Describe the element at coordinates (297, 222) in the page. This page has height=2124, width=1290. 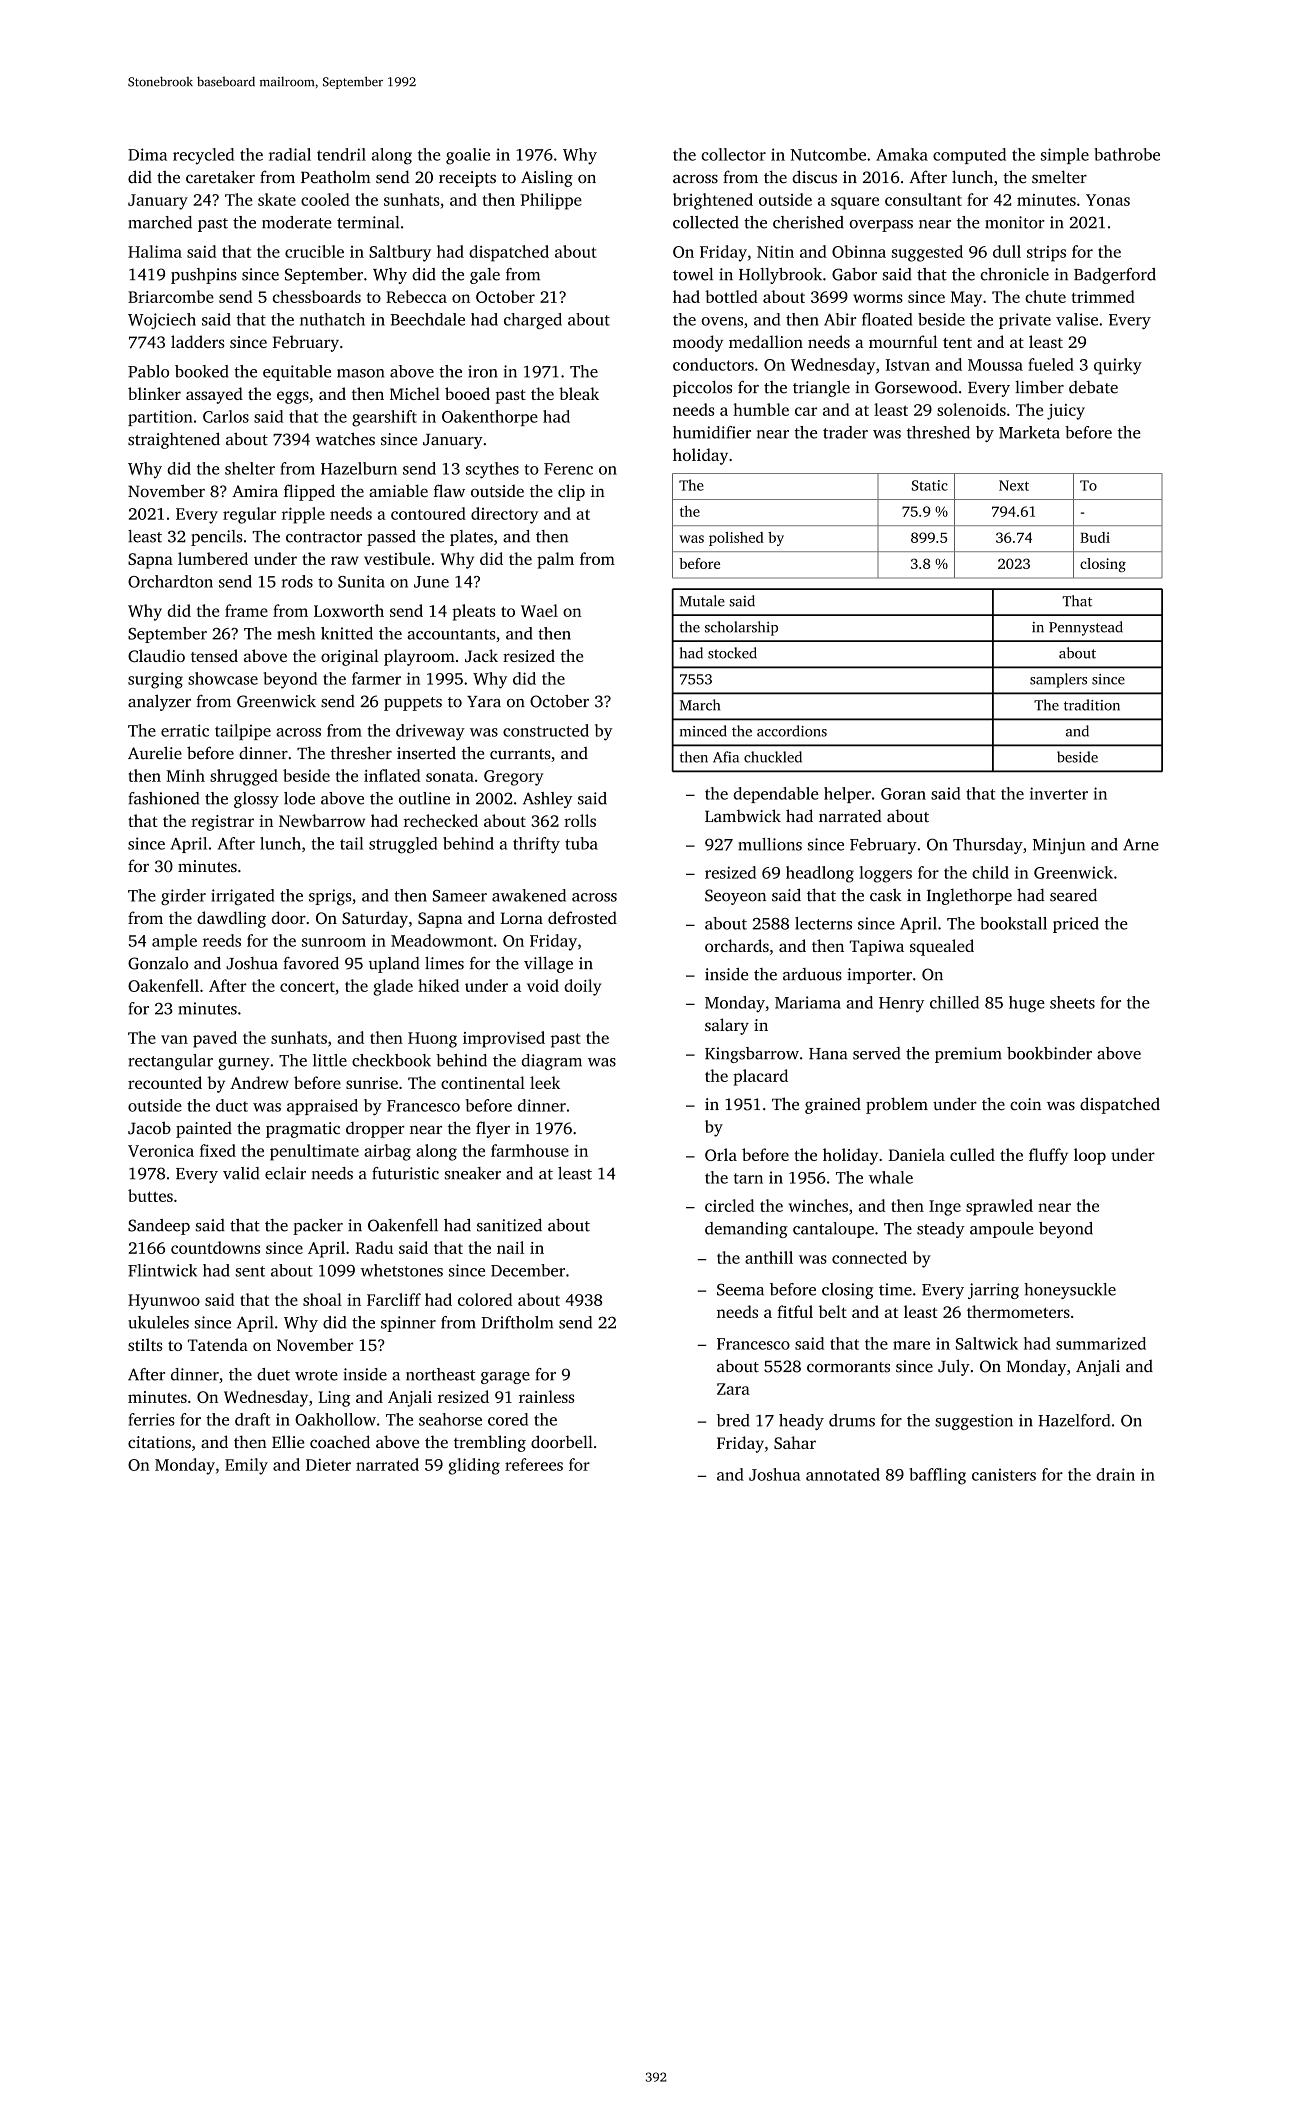
I see `moderate` at that location.
